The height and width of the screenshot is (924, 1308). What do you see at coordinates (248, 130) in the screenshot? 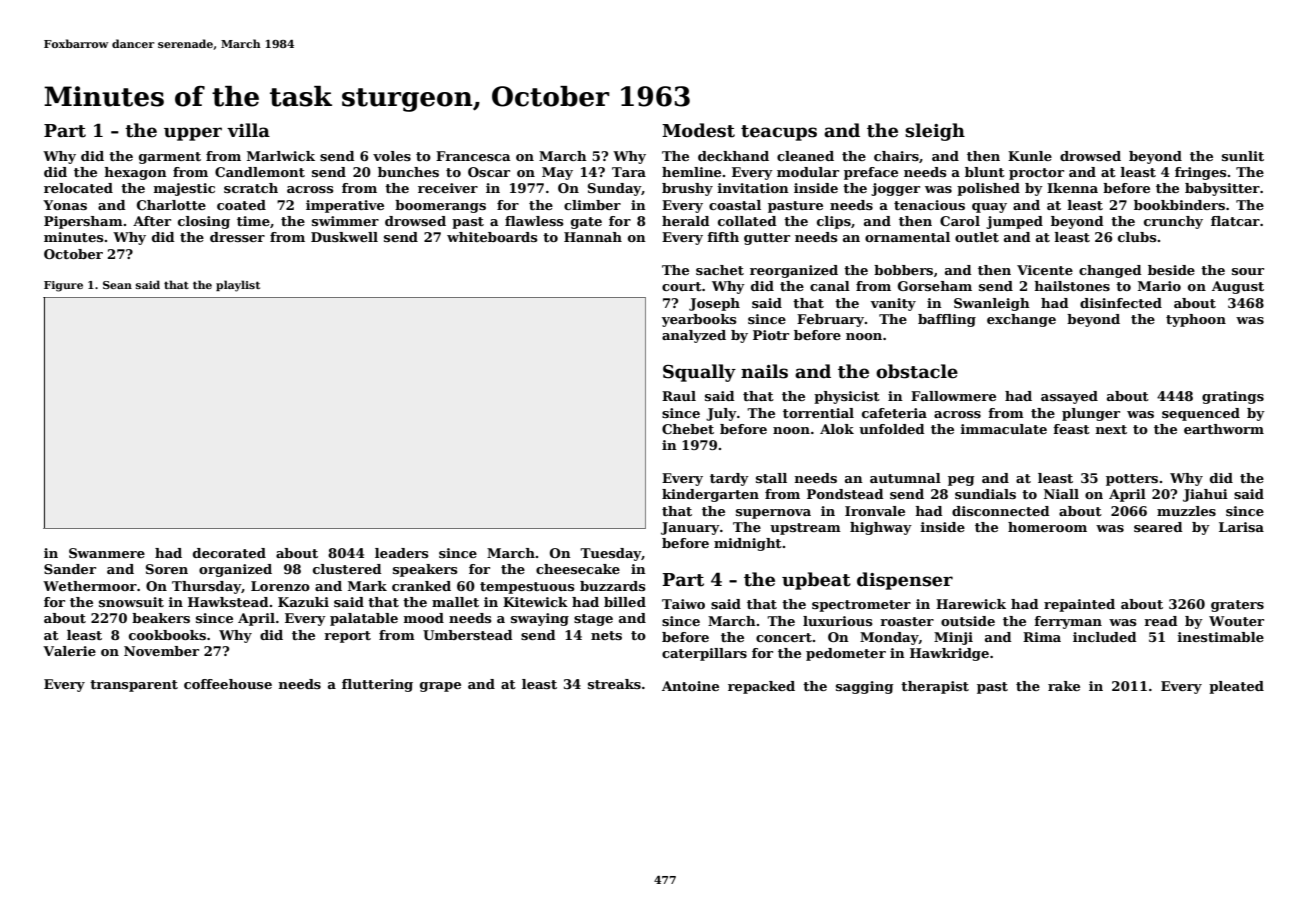
I see `villa` at bounding box center [248, 130].
